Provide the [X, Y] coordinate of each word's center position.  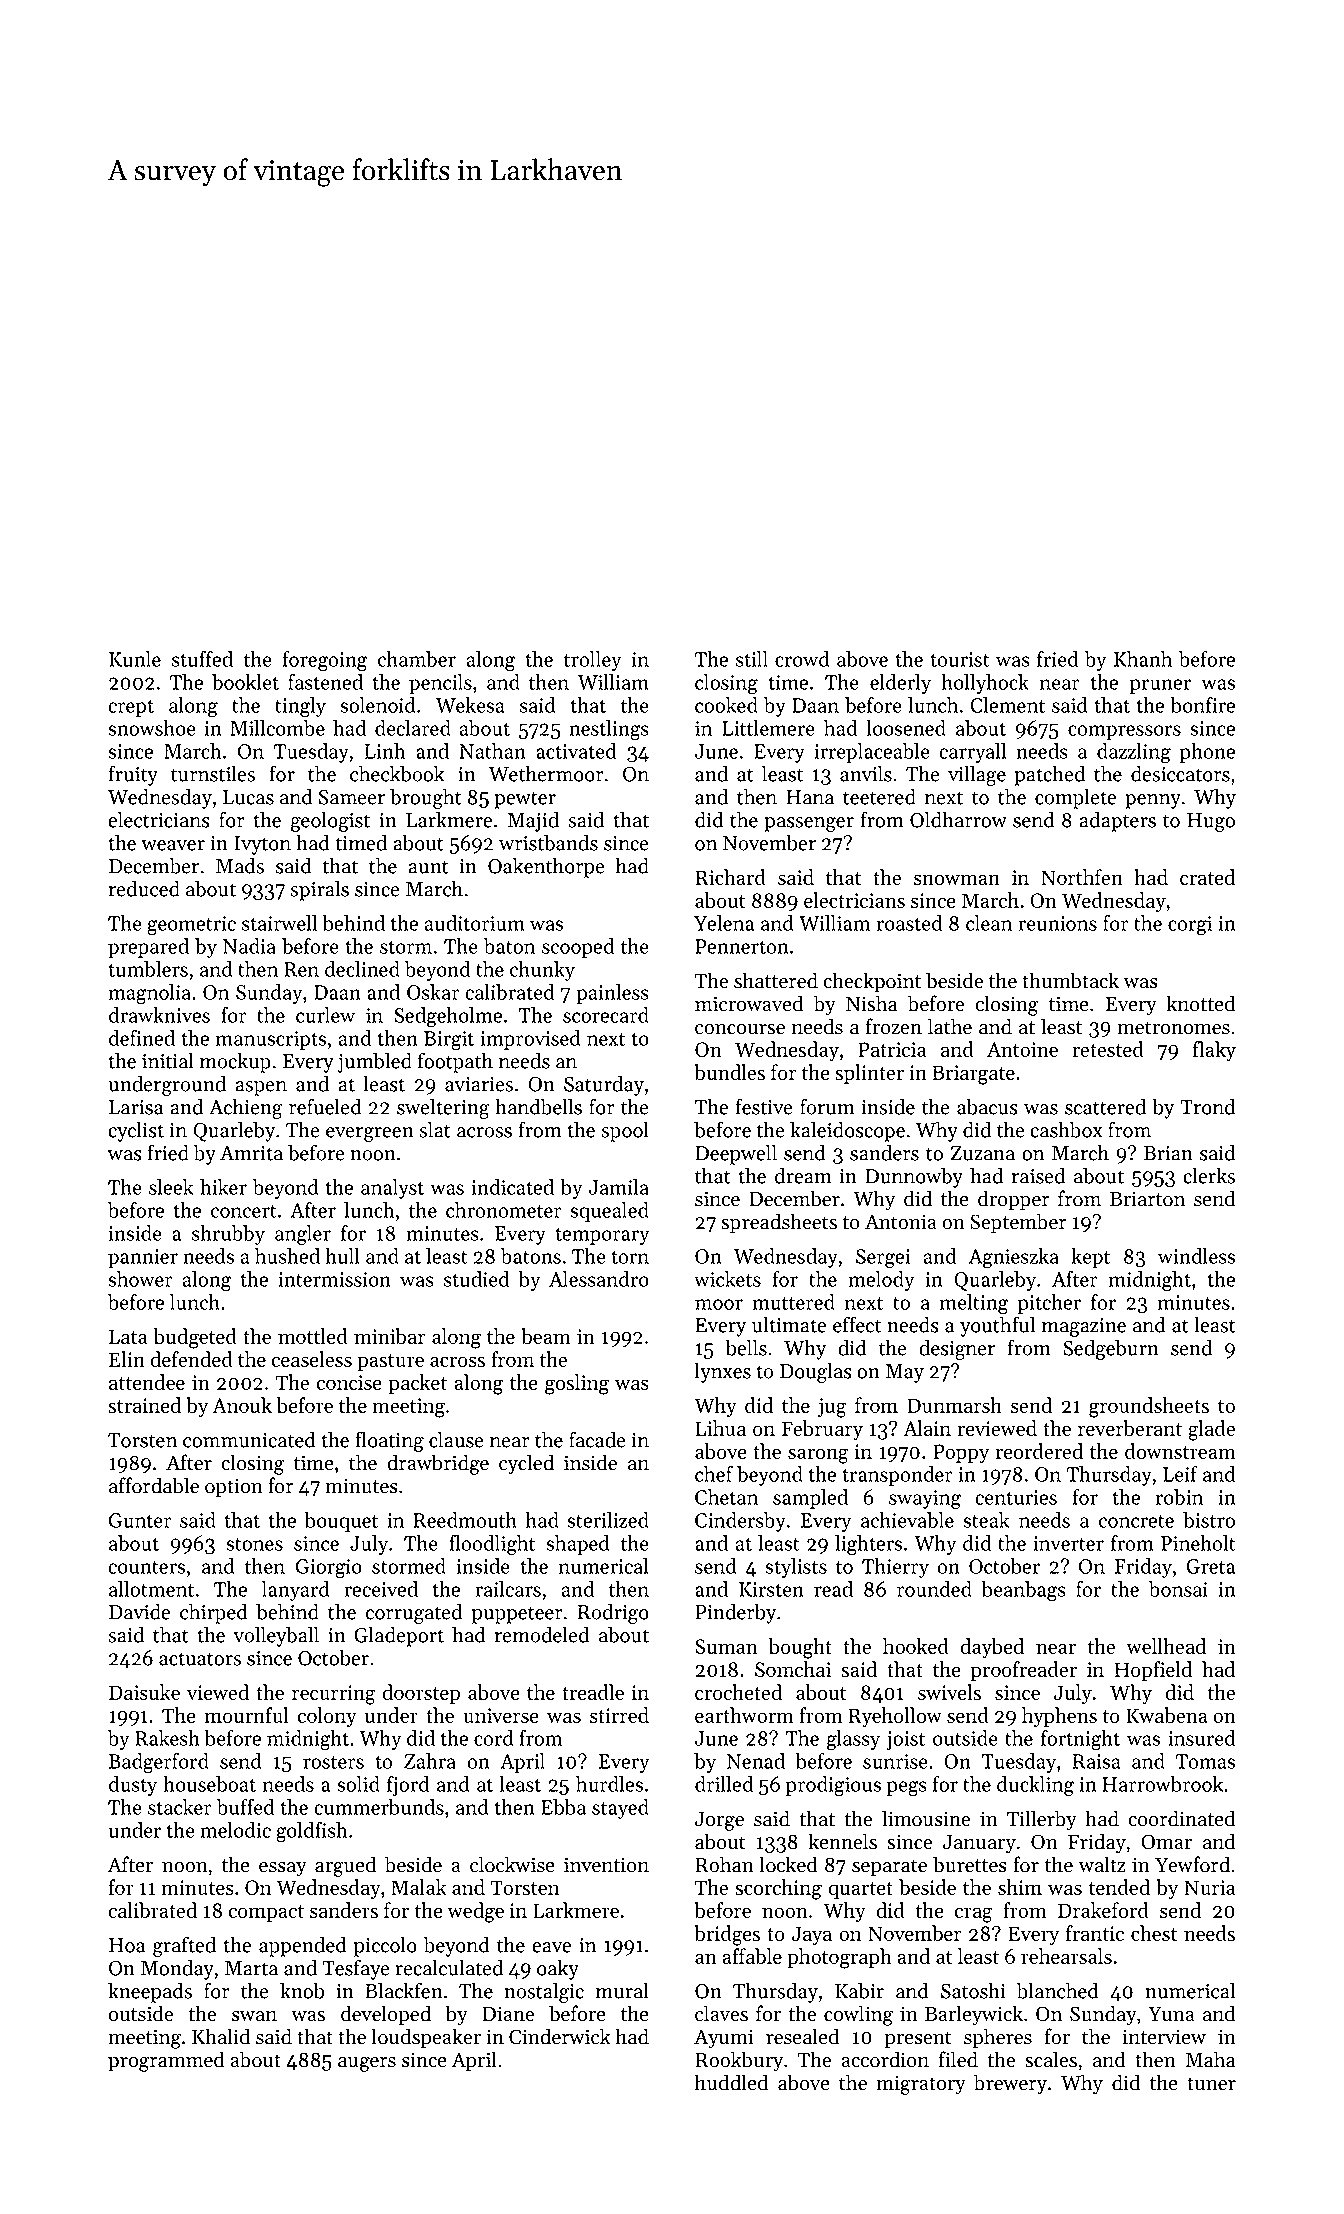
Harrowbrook [1162, 1784]
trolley [592, 661]
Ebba [563, 1807]
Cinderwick [560, 2036]
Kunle [135, 659]
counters [146, 1567]
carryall [972, 753]
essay [283, 1869]
